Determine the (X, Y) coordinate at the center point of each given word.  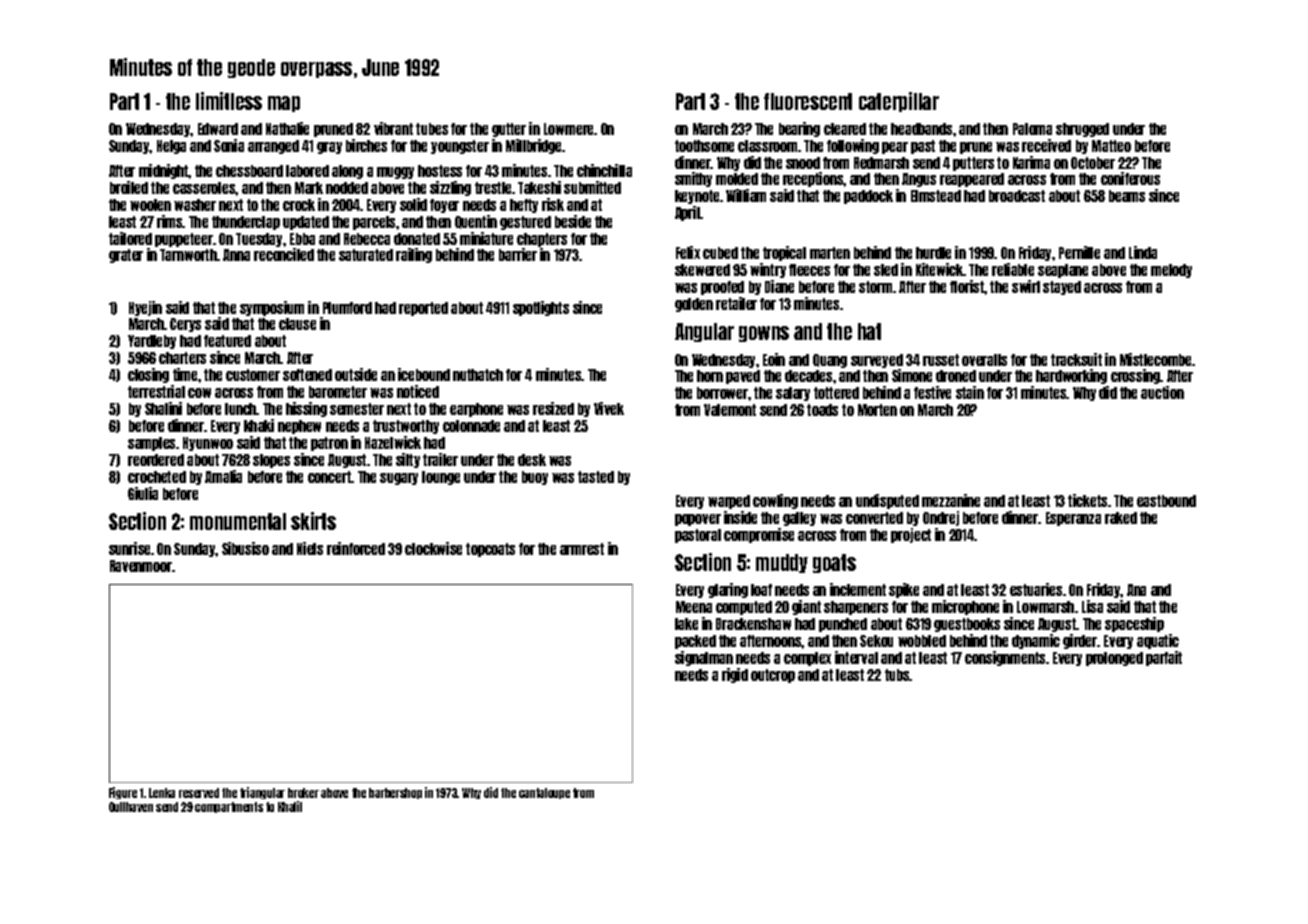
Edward (218, 129)
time (185, 374)
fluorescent (808, 101)
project (911, 535)
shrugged (1082, 130)
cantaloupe (544, 793)
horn (710, 376)
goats (834, 563)
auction (1162, 392)
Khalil (290, 806)
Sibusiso (245, 548)
